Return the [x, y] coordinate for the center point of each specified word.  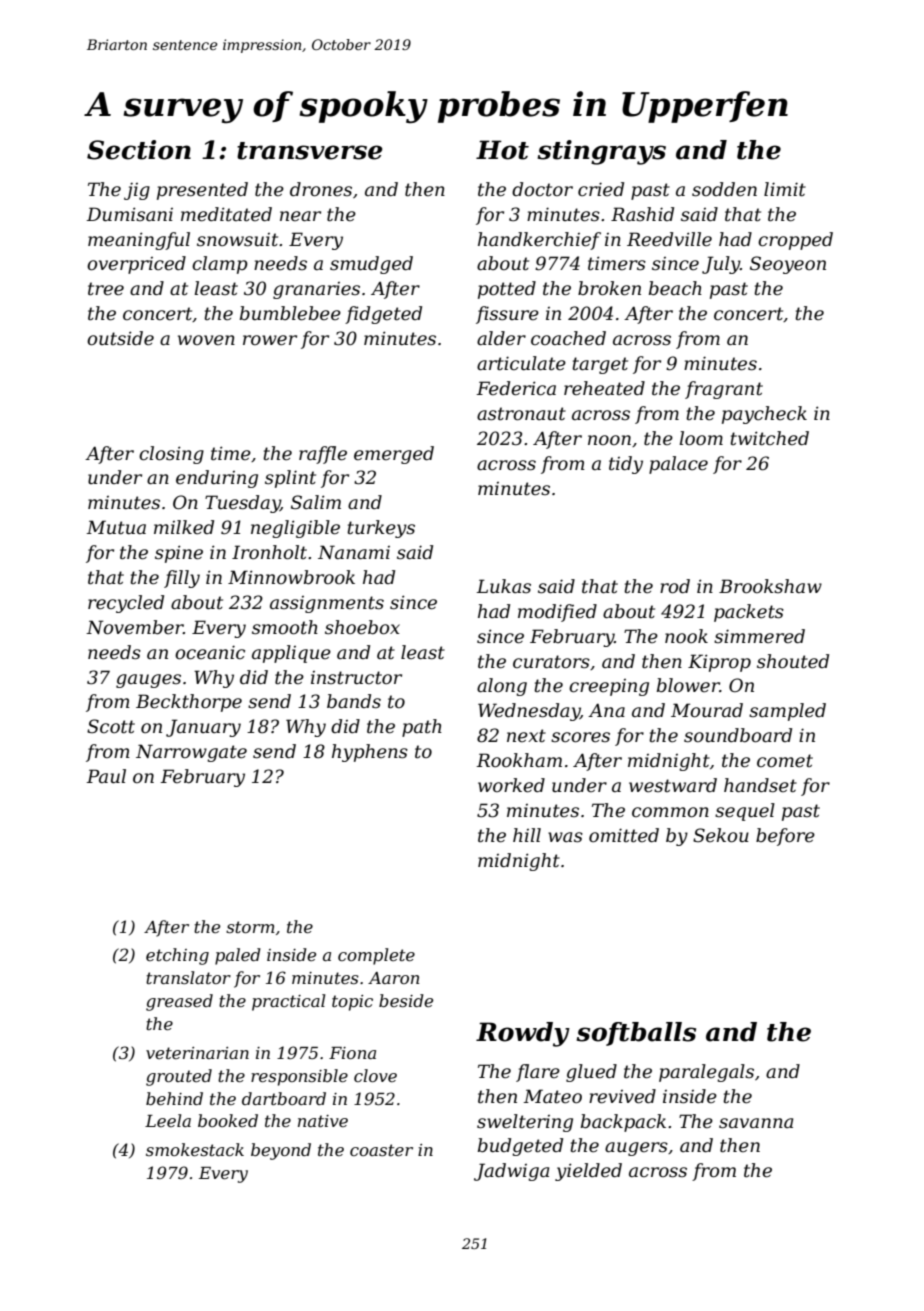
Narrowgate [191, 753]
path [422, 728]
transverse [310, 151]
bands [354, 701]
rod [675, 586]
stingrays [601, 152]
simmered [759, 636]
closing [171, 455]
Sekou [721, 835]
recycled [126, 604]
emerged [394, 455]
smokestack [195, 1149]
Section [139, 150]
